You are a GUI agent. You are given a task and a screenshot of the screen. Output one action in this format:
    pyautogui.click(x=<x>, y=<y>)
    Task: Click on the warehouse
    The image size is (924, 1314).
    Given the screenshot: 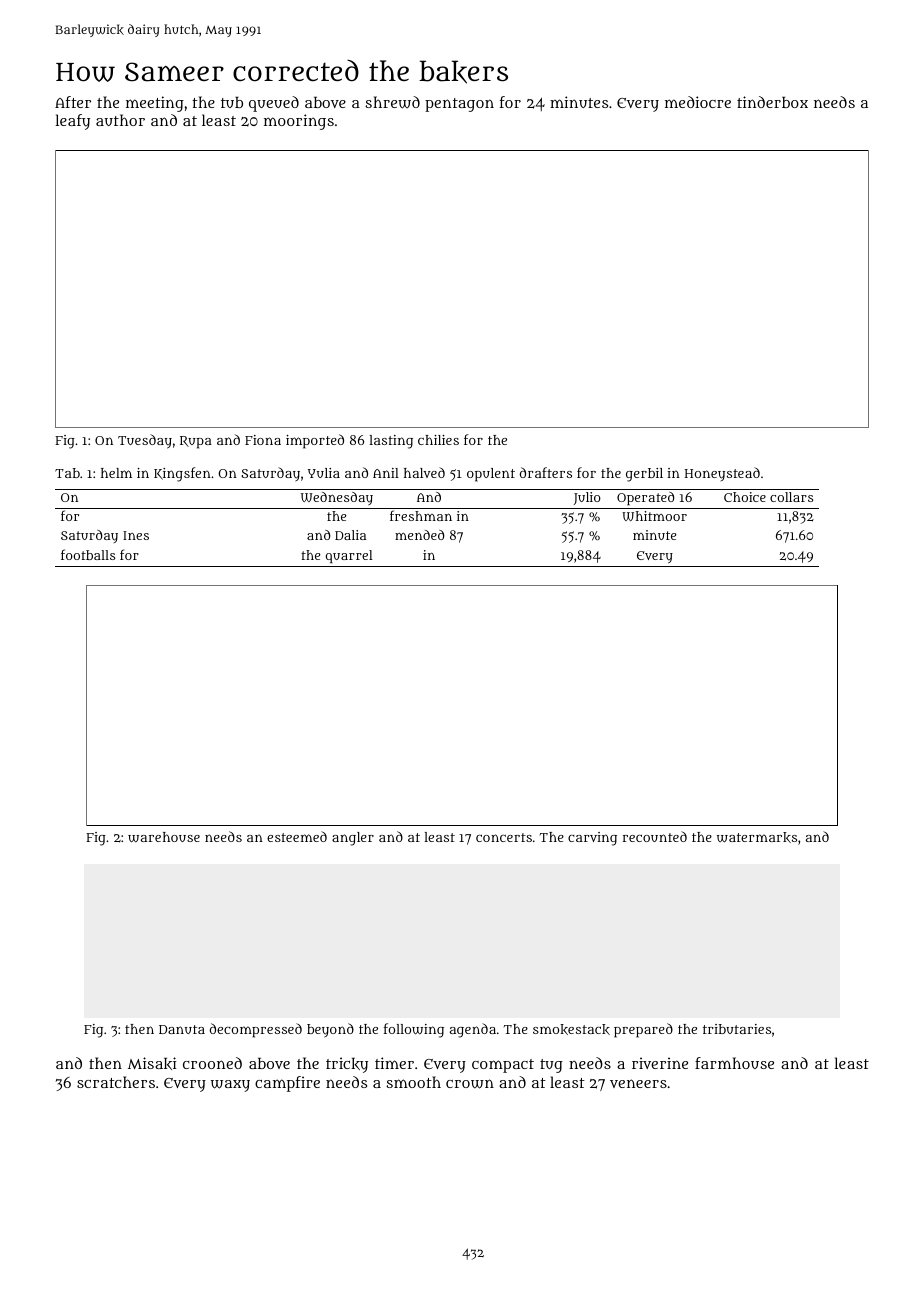 What is the action you would take?
    pyautogui.click(x=164, y=837)
